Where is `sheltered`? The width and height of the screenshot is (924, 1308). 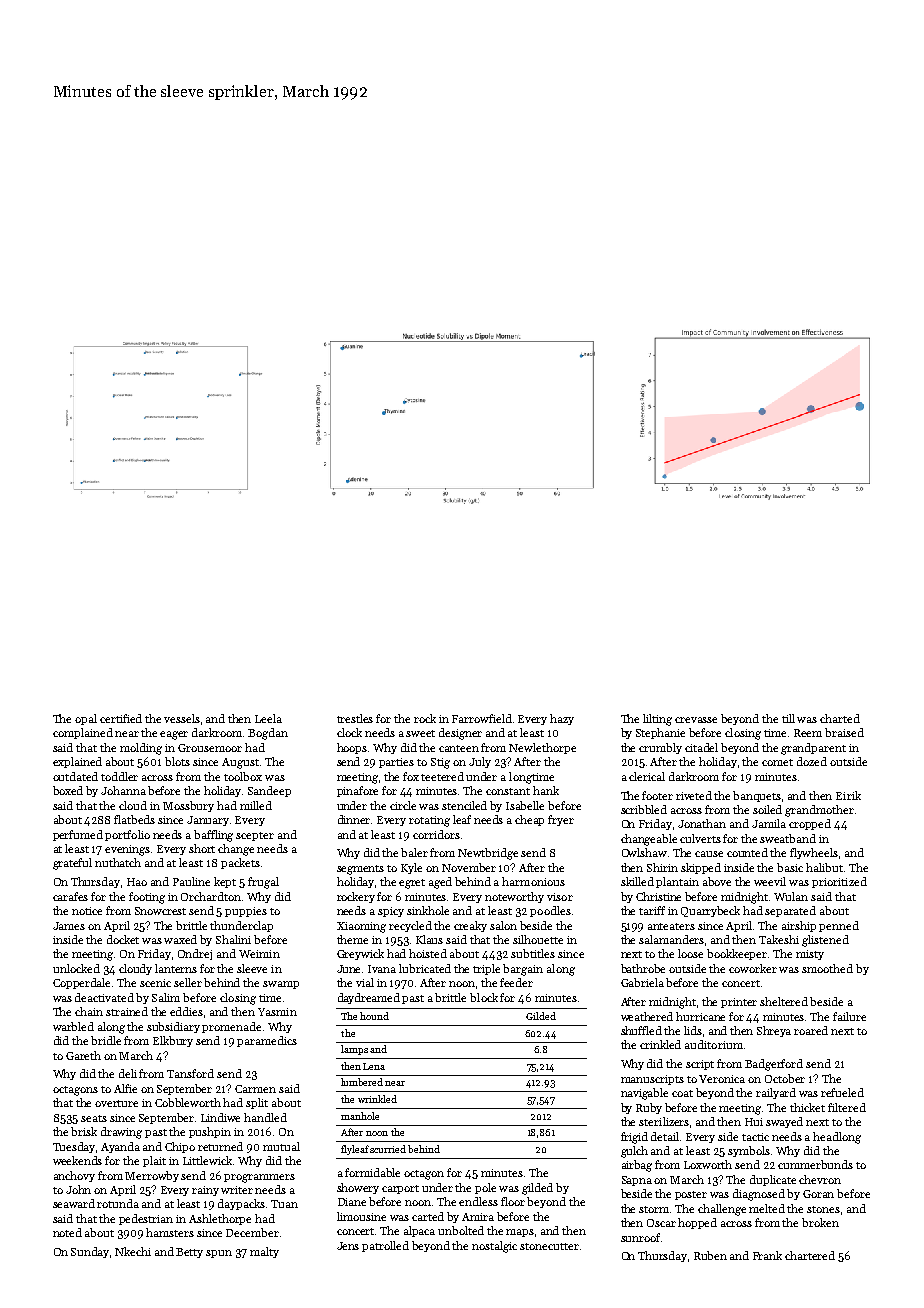 sheltered is located at coordinates (784, 1001).
